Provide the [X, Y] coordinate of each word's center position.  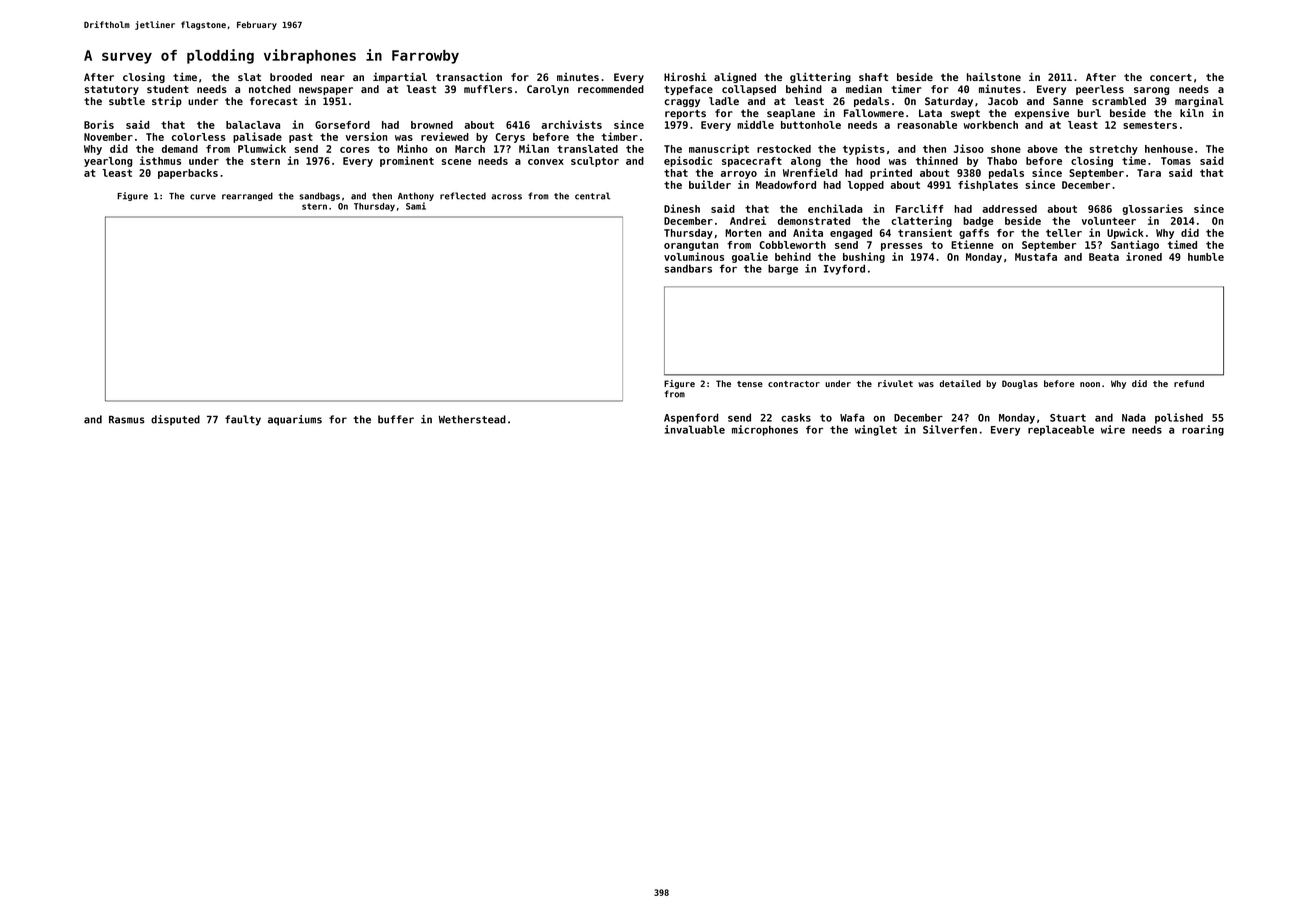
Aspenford [691, 418]
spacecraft [752, 162]
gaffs [974, 234]
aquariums [295, 420]
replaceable [1061, 430]
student [168, 89]
